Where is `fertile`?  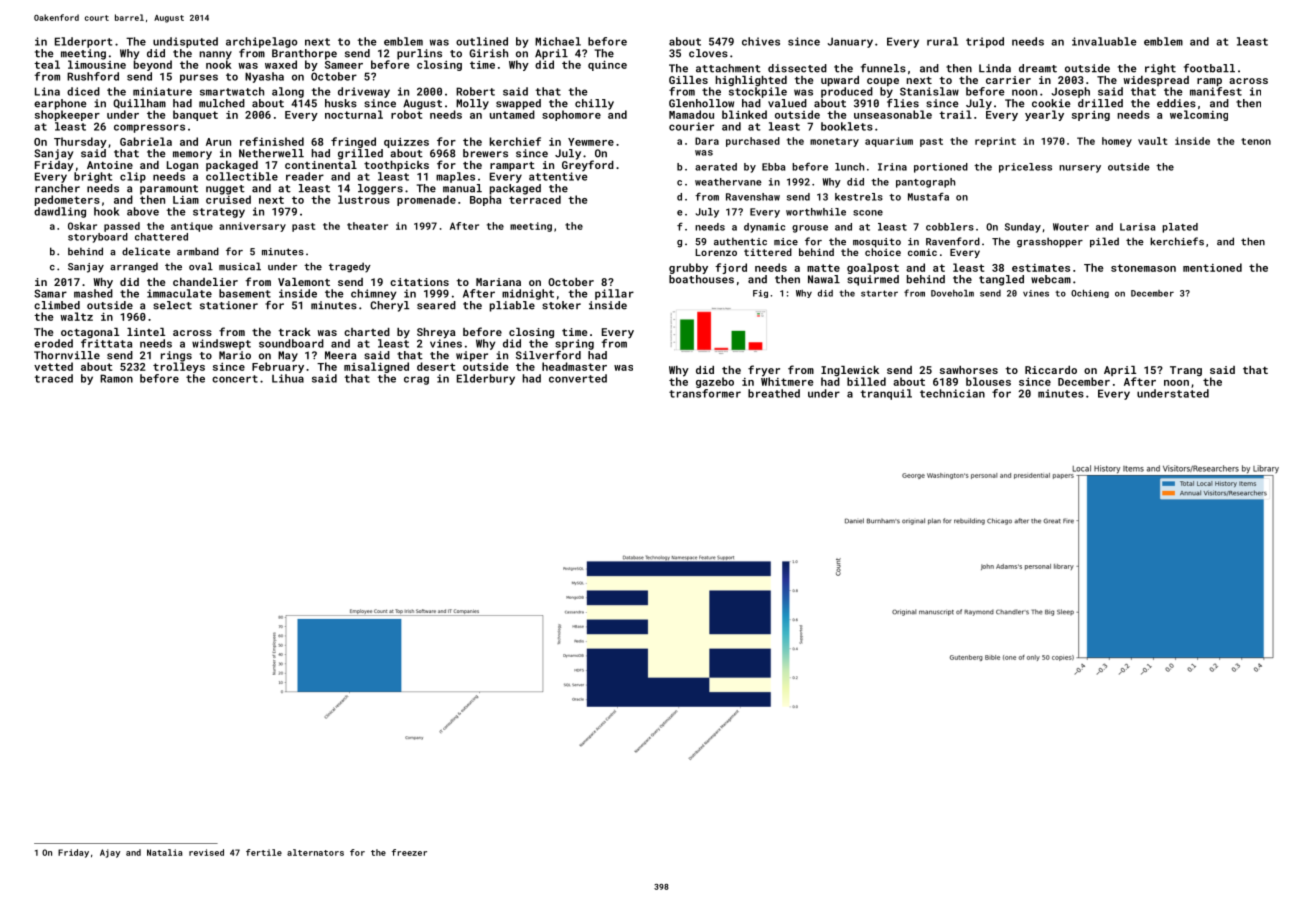
fertile is located at coordinates (264, 852).
